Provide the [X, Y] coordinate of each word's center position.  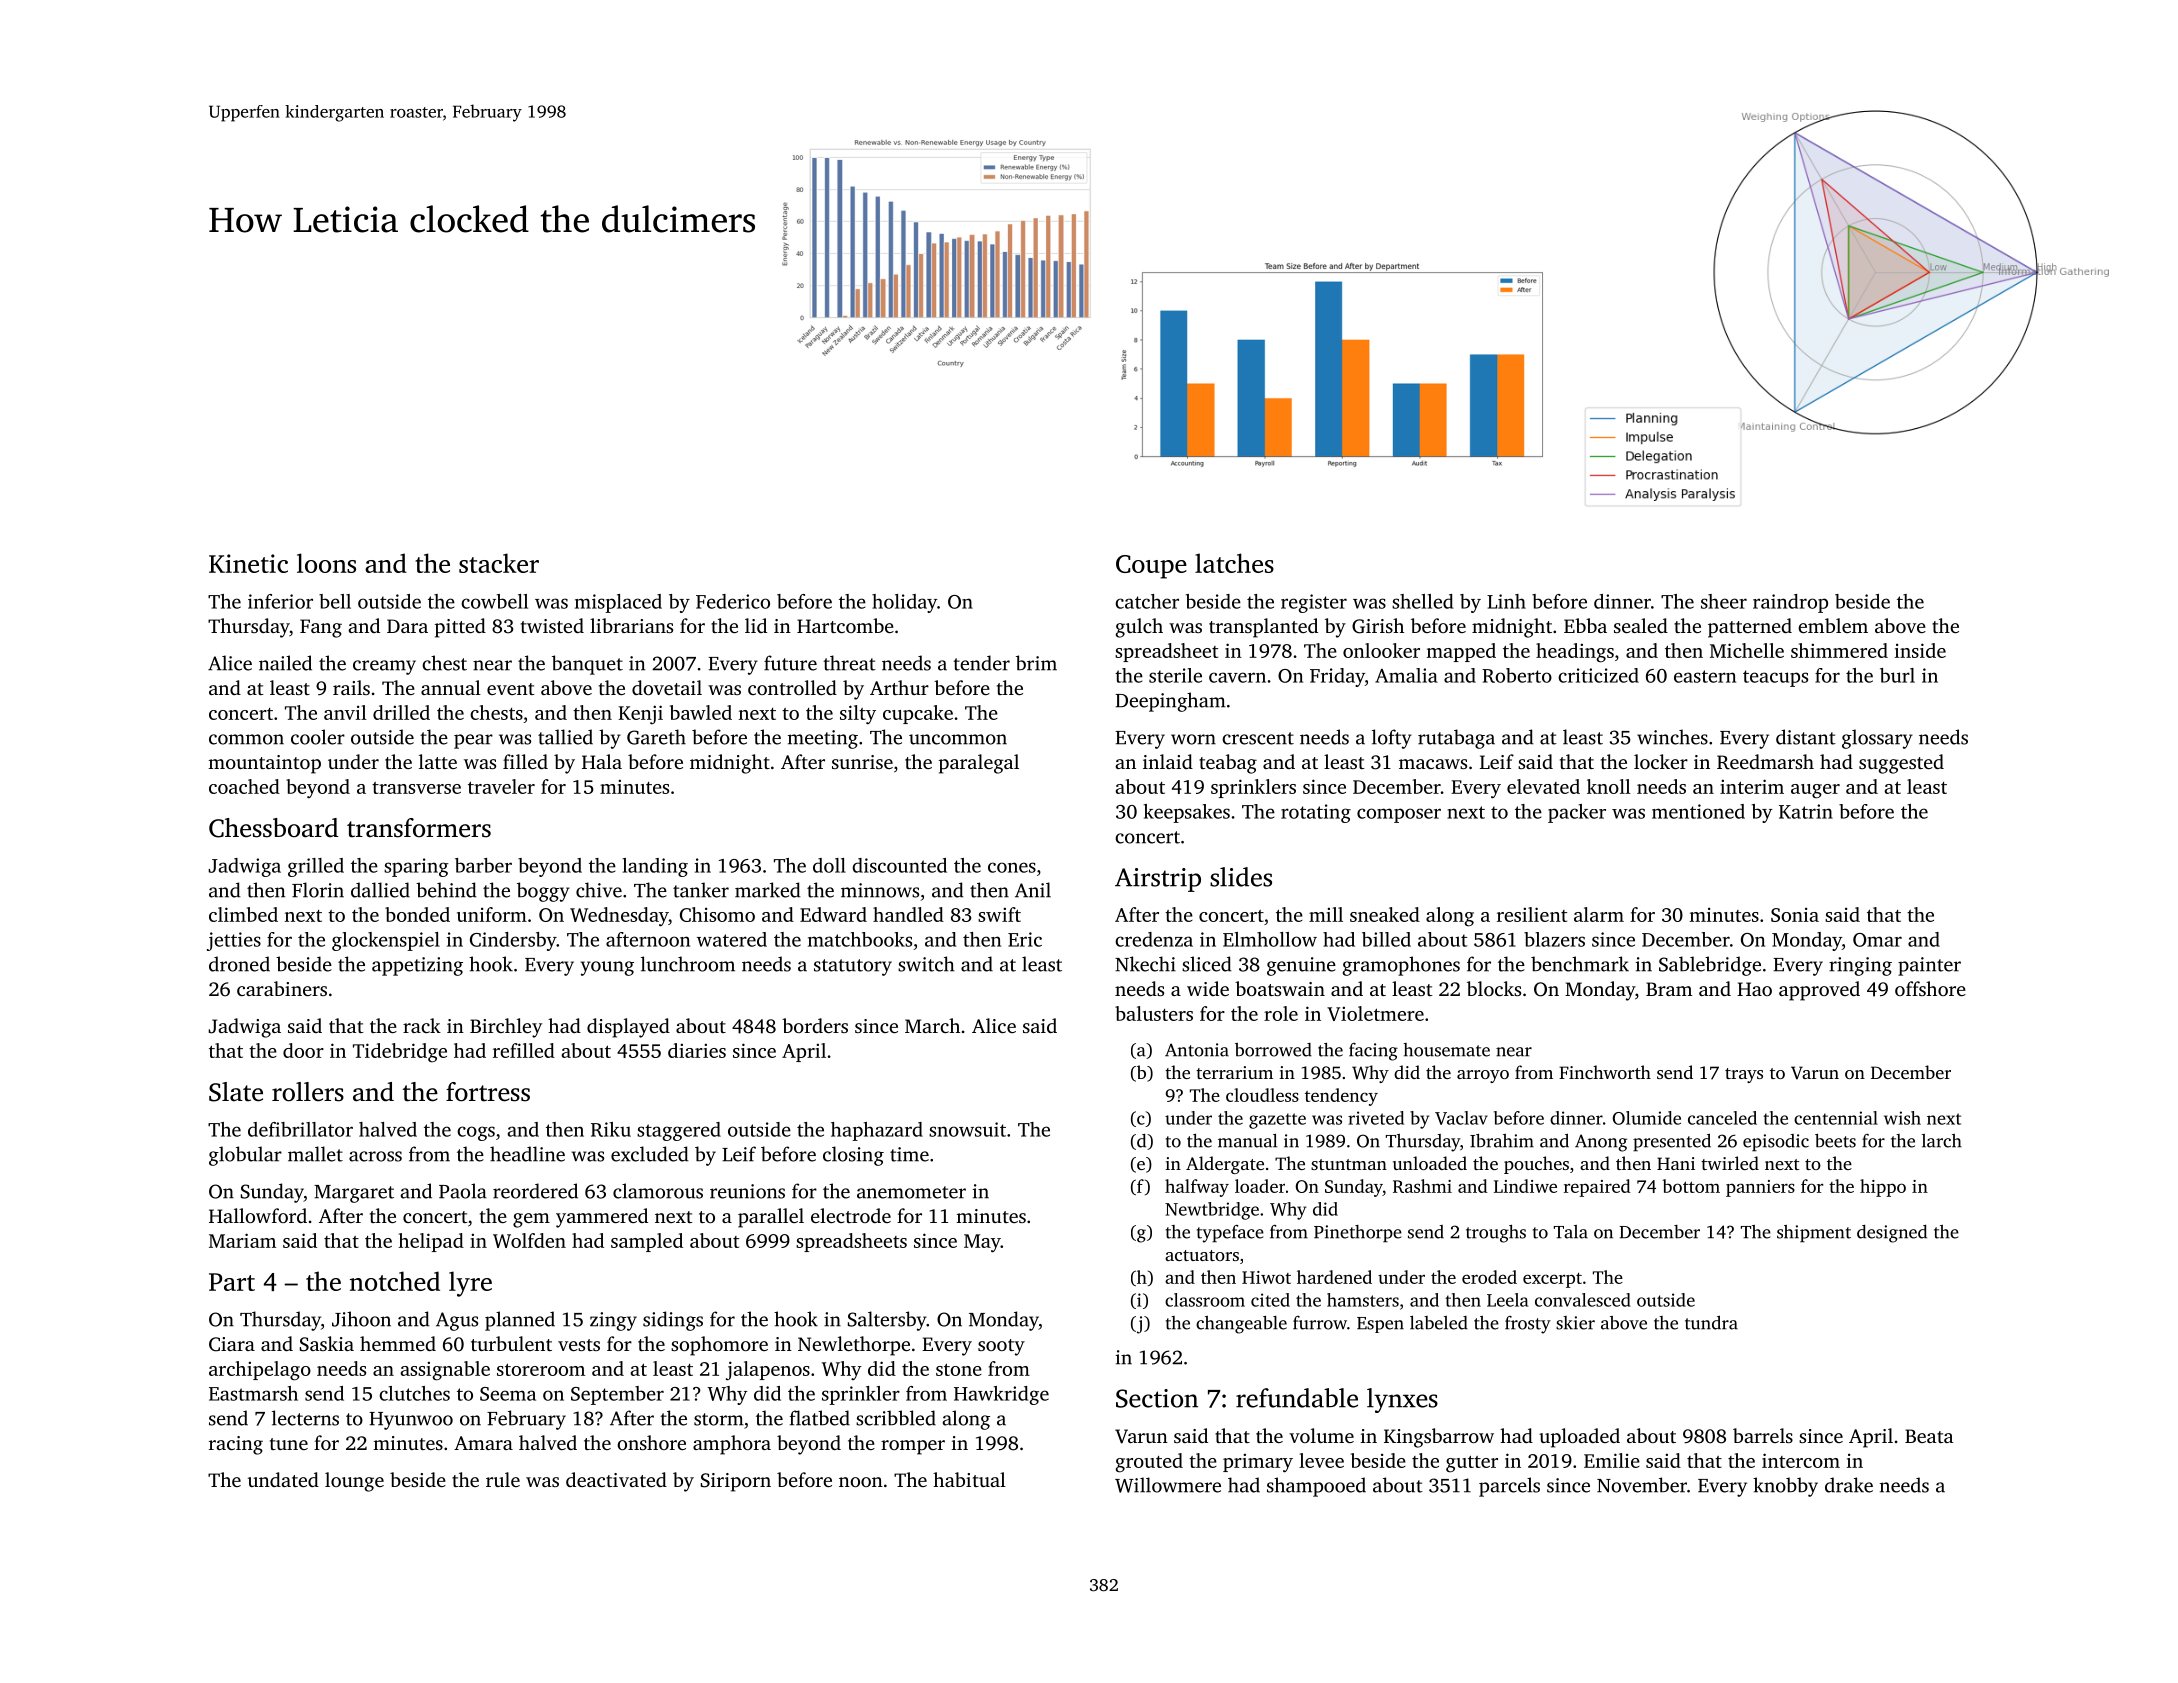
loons [326, 563]
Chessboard [273, 828]
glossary [1877, 739]
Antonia [1197, 1050]
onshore [651, 1442]
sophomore [719, 1346]
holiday [904, 603]
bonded [417, 914]
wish [1902, 1118]
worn [1193, 739]
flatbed [820, 1418]
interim [1752, 786]
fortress [488, 1092]
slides [1241, 877]
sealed [1641, 625]
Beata [1929, 1436]
